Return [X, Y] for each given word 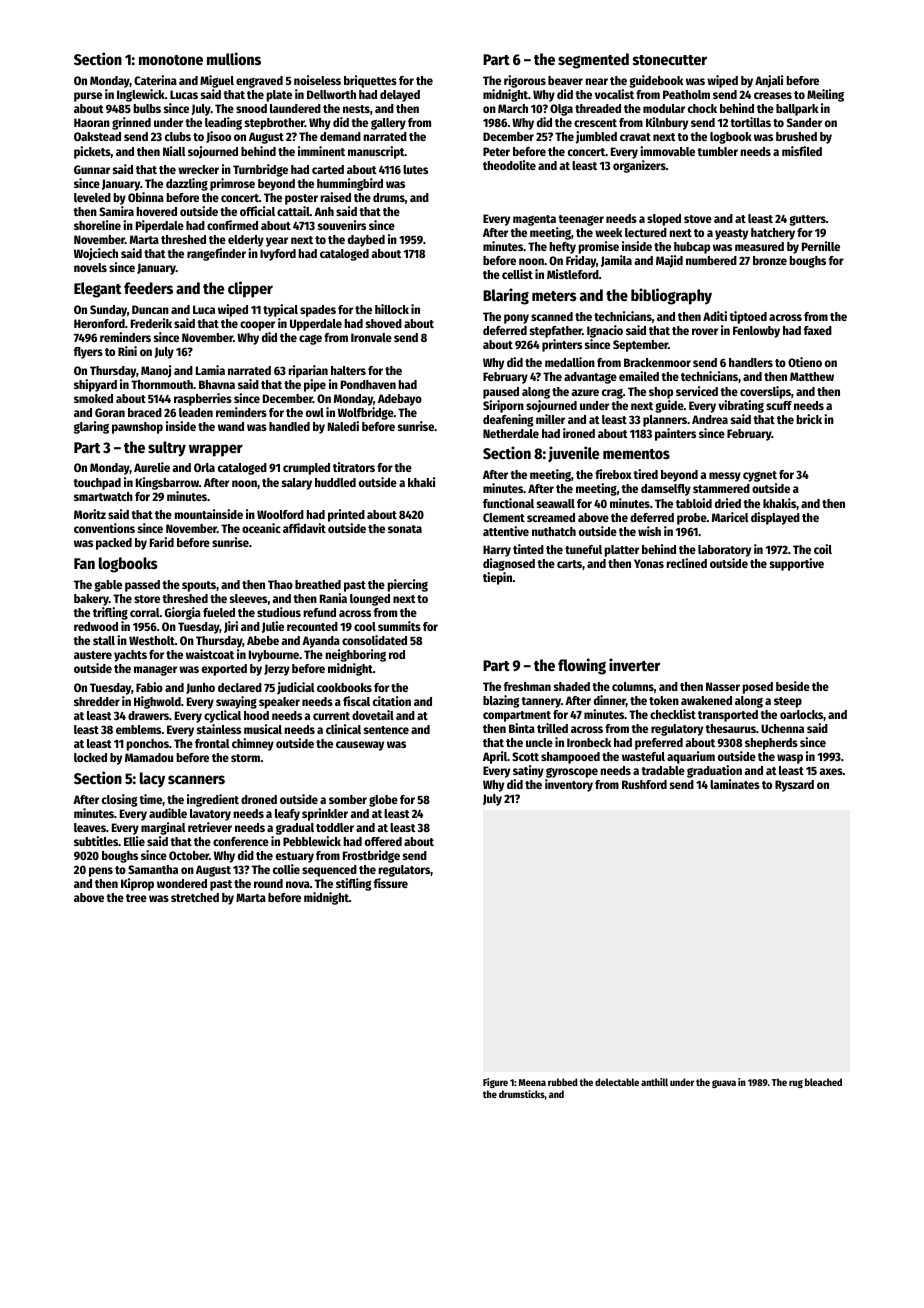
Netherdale [511, 433]
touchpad [97, 484]
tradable [663, 770]
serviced [697, 391]
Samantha [153, 869]
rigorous [525, 81]
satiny [528, 771]
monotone [171, 60]
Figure [495, 1083]
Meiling [825, 95]
